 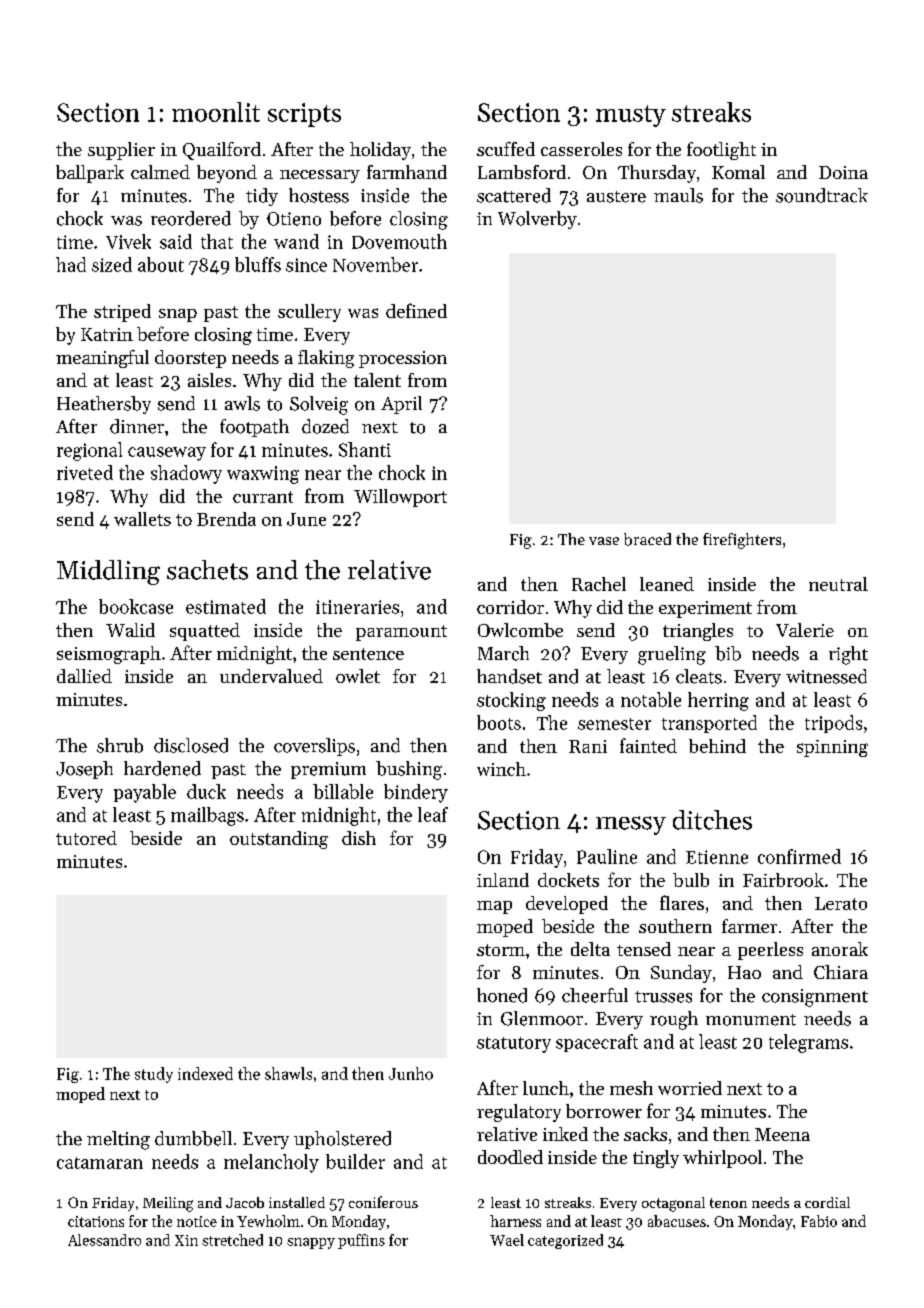 What do you see at coordinates (501, 769) in the image?
I see `winch` at bounding box center [501, 769].
